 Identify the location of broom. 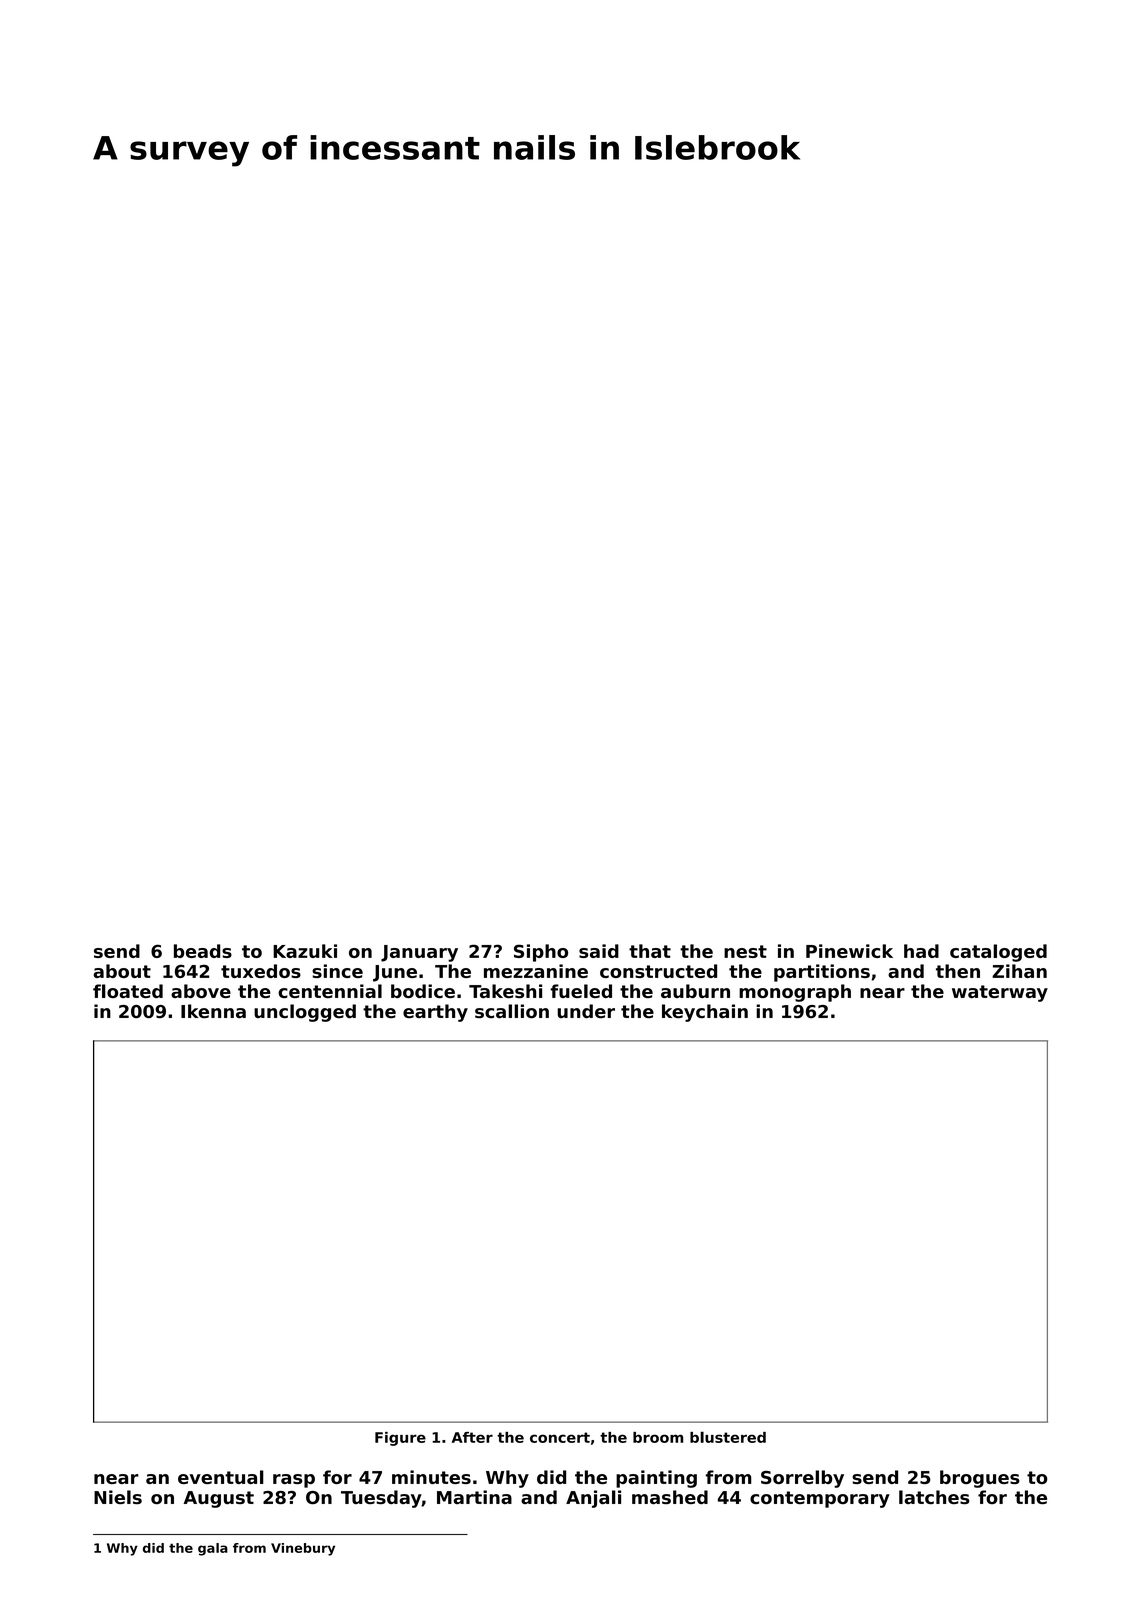
(658, 1437).
